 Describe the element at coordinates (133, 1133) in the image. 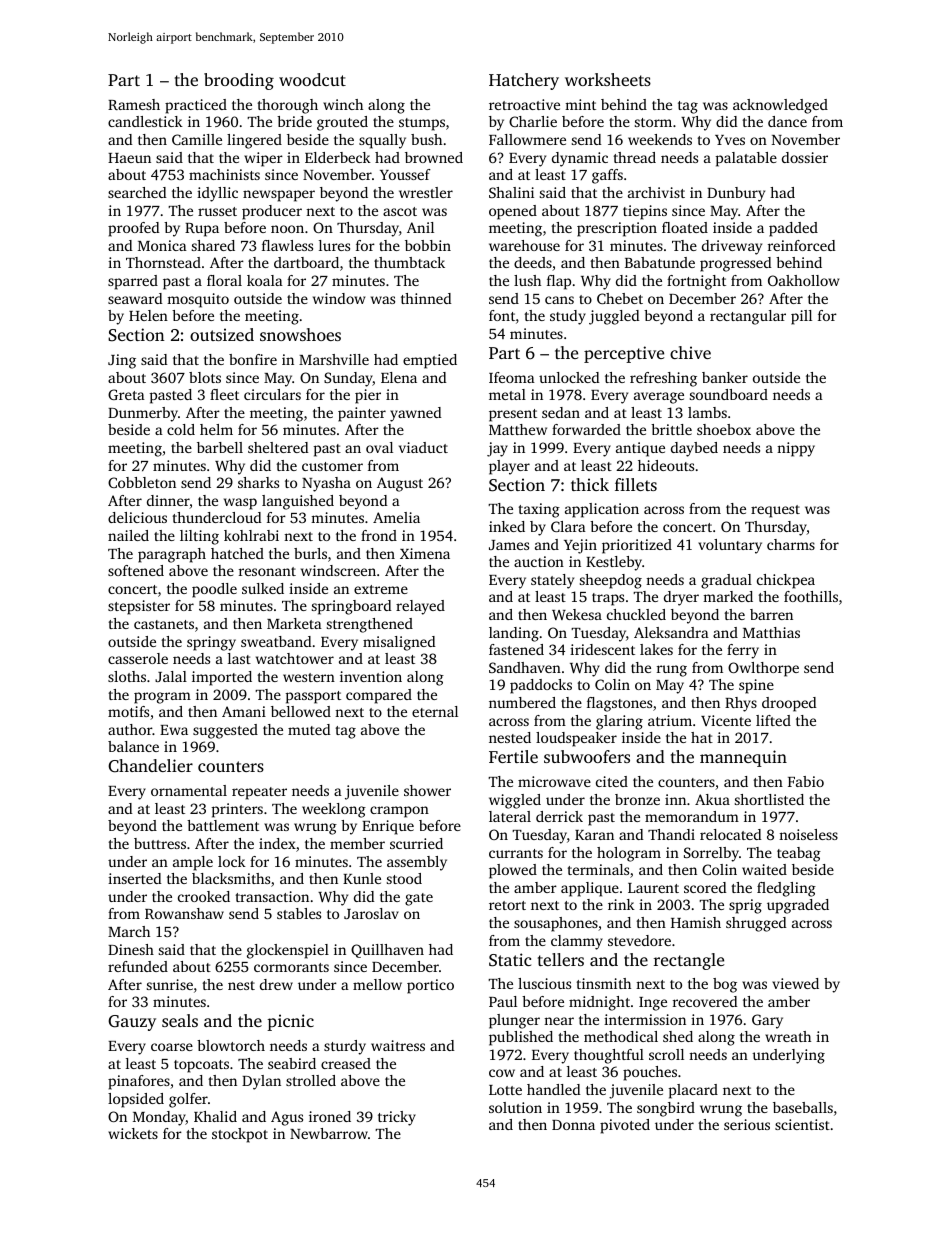

I see `wickets` at that location.
